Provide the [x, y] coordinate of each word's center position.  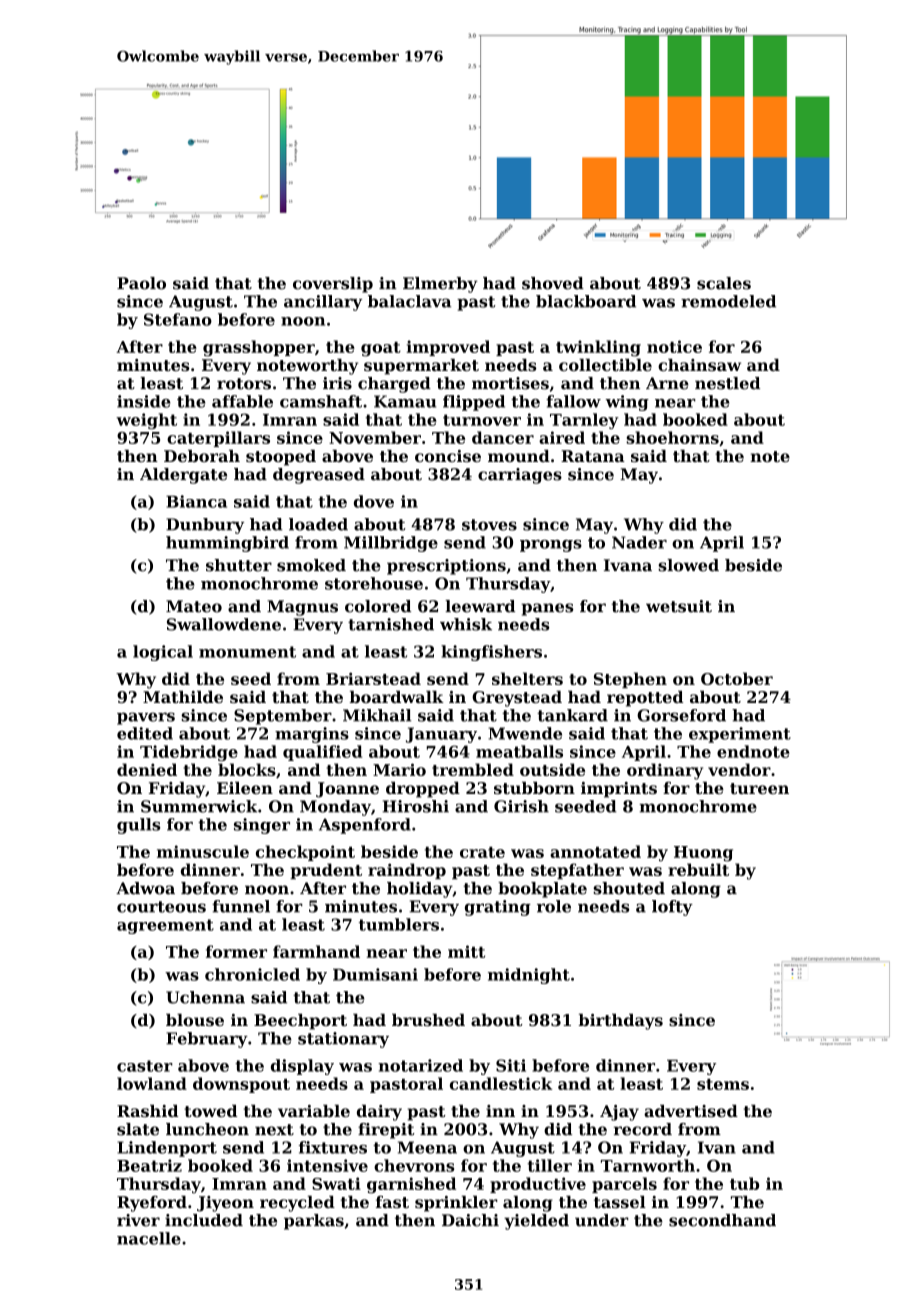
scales [724, 283]
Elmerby [440, 285]
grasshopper [259, 348]
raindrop [407, 871]
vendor [739, 769]
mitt [466, 951]
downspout [241, 1085]
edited [145, 733]
